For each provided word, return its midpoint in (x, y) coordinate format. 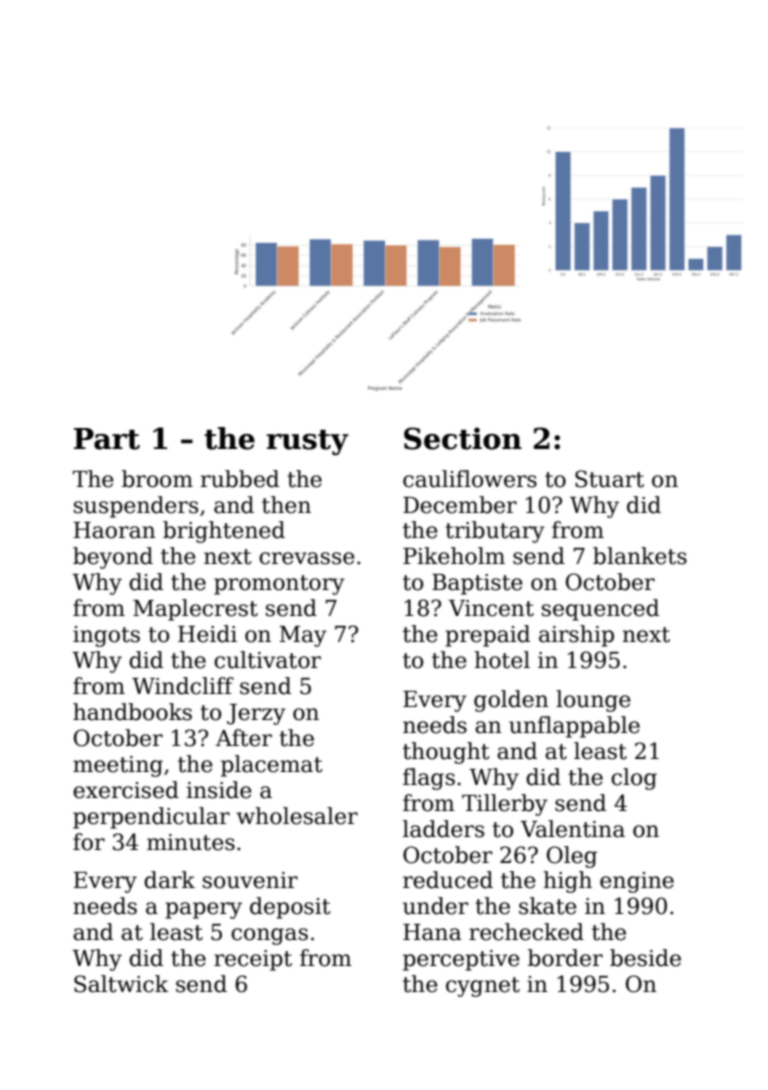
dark (169, 880)
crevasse (307, 558)
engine (637, 882)
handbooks (132, 712)
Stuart (609, 479)
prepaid (487, 636)
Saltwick (121, 984)
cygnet (483, 987)
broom (157, 479)
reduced (448, 880)
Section (463, 438)
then (286, 505)
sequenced (600, 610)
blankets (640, 556)
